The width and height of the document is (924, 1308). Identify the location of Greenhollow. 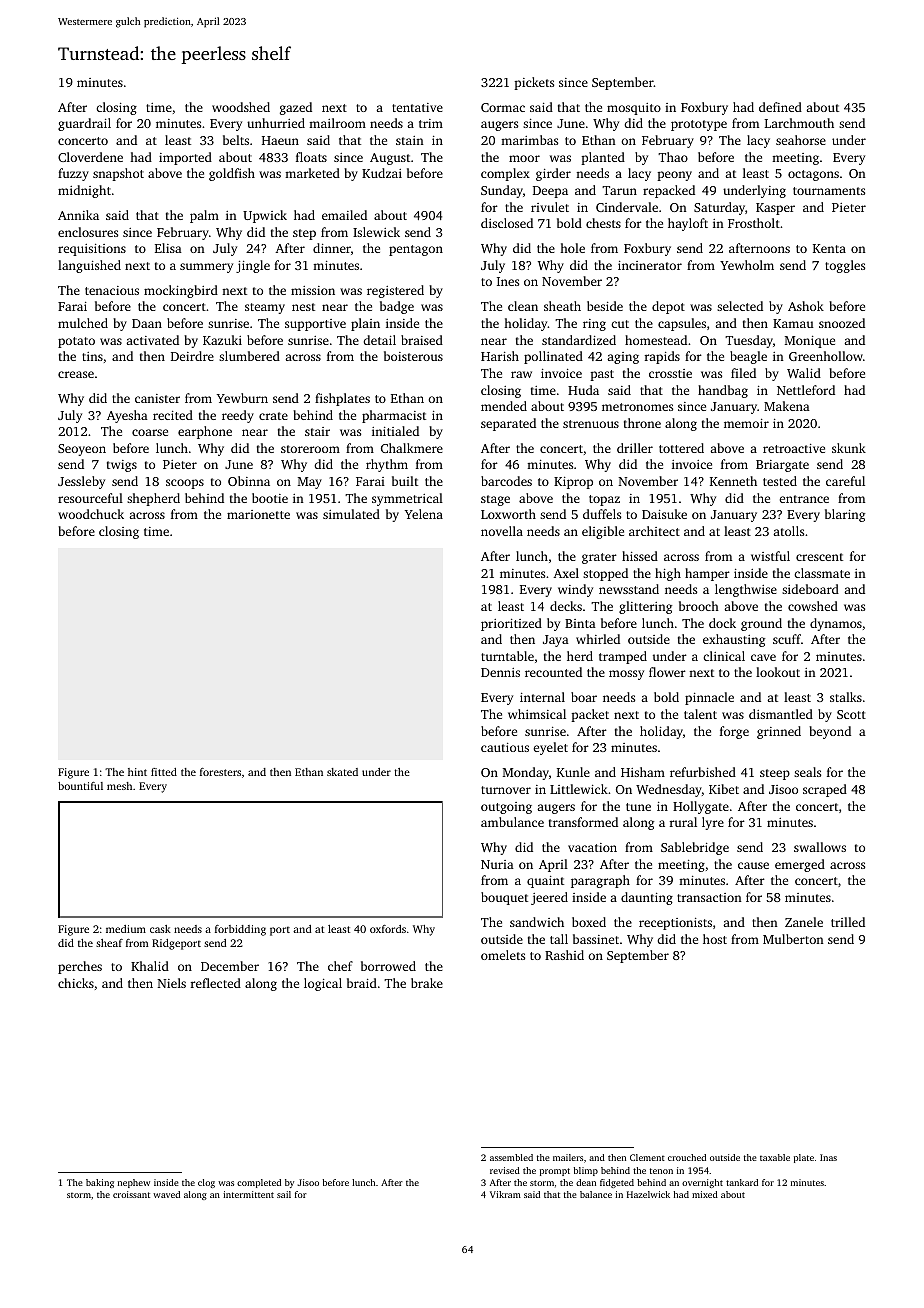
(826, 356).
